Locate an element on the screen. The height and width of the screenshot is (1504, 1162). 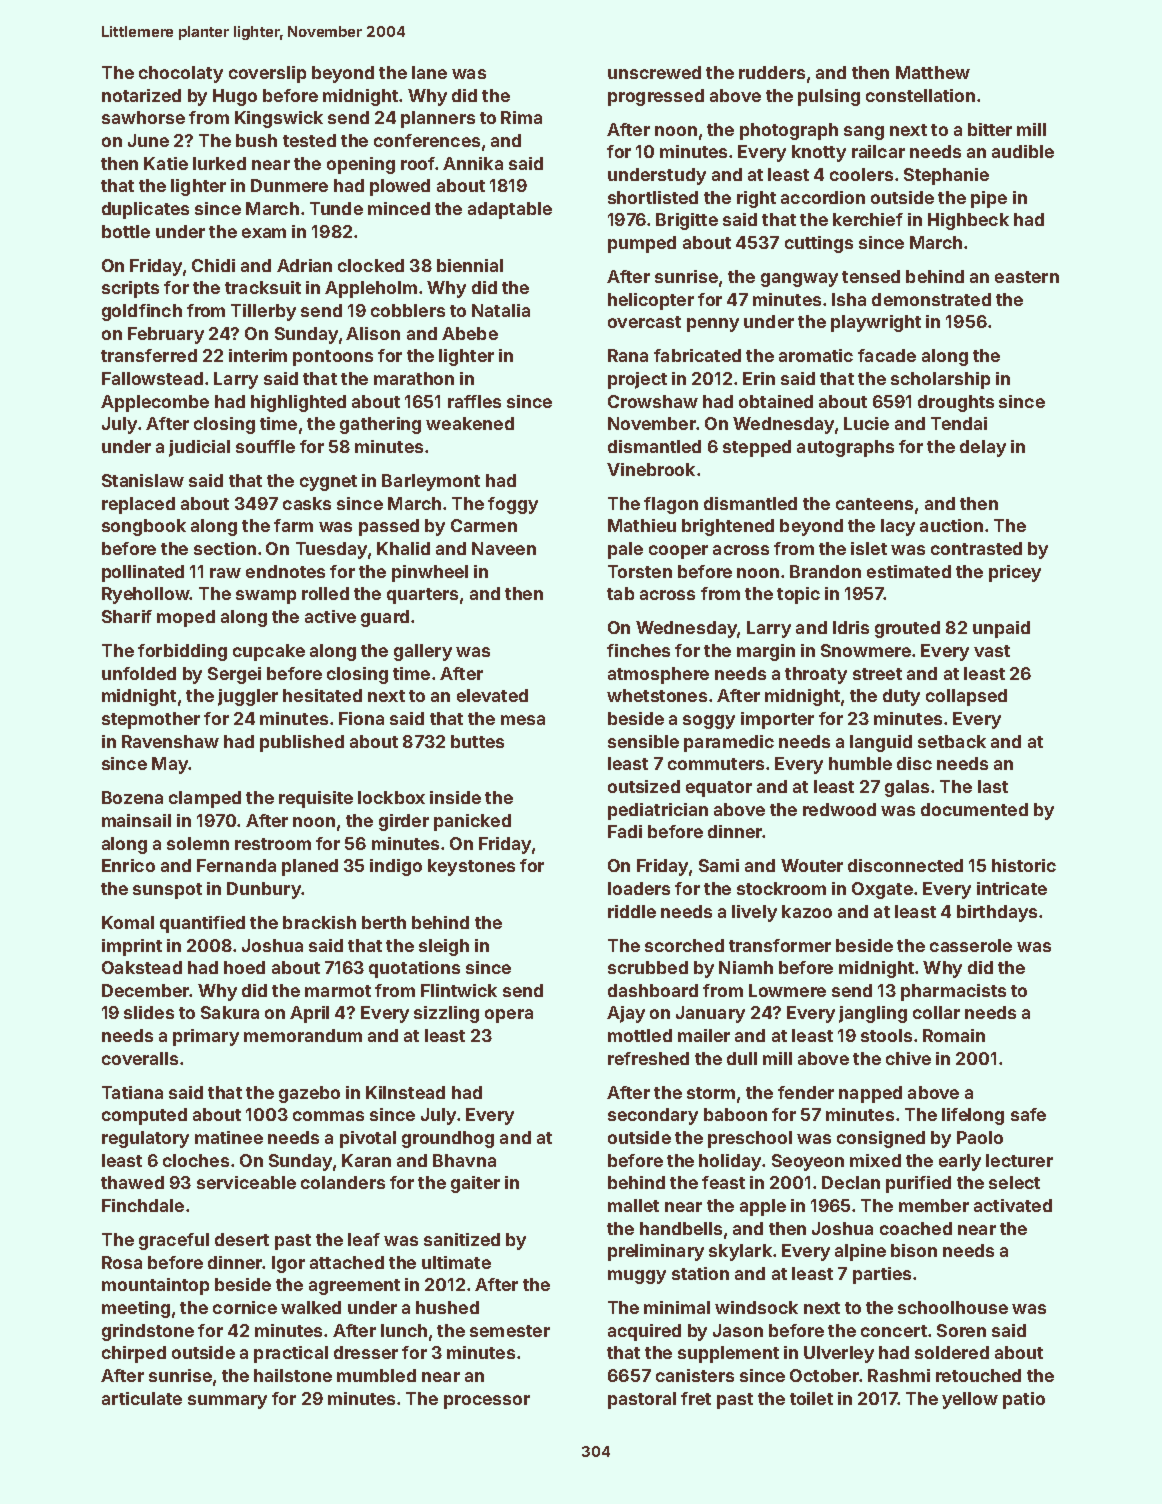
weakened is located at coordinates (470, 423).
